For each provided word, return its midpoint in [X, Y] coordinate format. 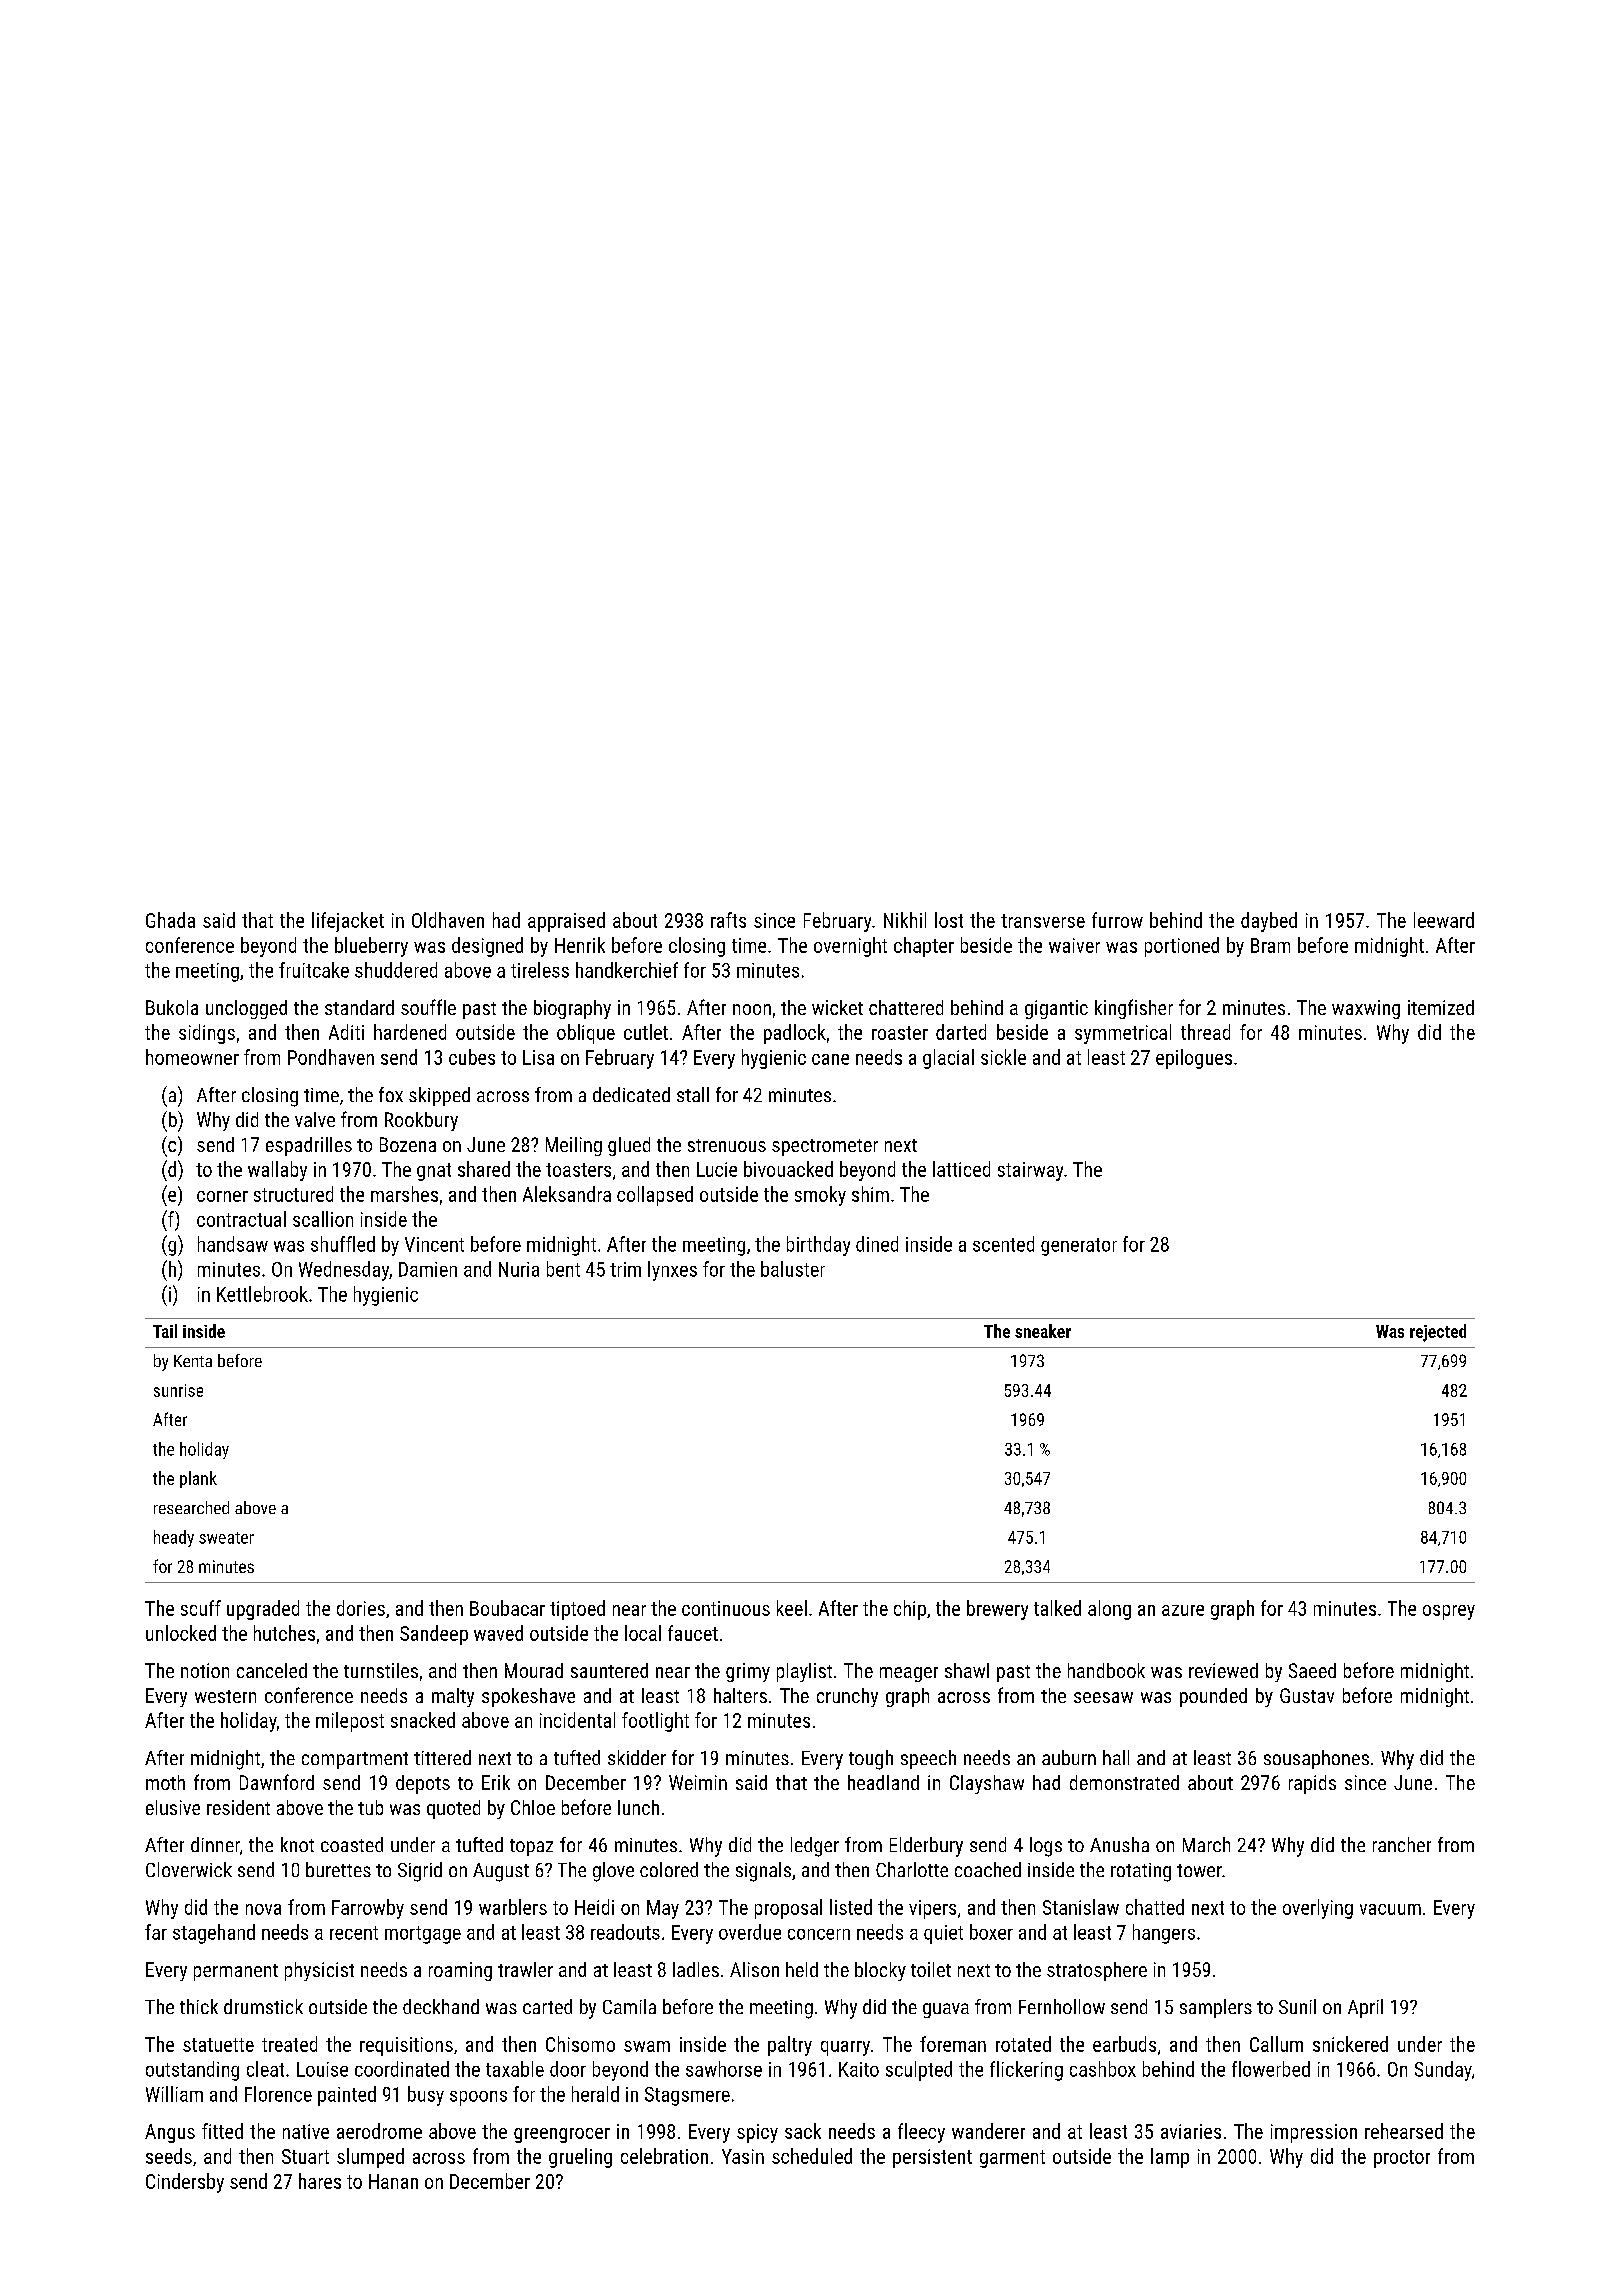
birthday [818, 1246]
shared [484, 1169]
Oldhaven [448, 920]
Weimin [698, 1782]
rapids [1312, 1784]
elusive [173, 1807]
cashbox [1103, 2069]
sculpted [919, 2071]
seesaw [1103, 1697]
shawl [967, 1670]
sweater [226, 1538]
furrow [1117, 920]
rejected [1438, 1333]
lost [949, 920]
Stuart [305, 2156]
